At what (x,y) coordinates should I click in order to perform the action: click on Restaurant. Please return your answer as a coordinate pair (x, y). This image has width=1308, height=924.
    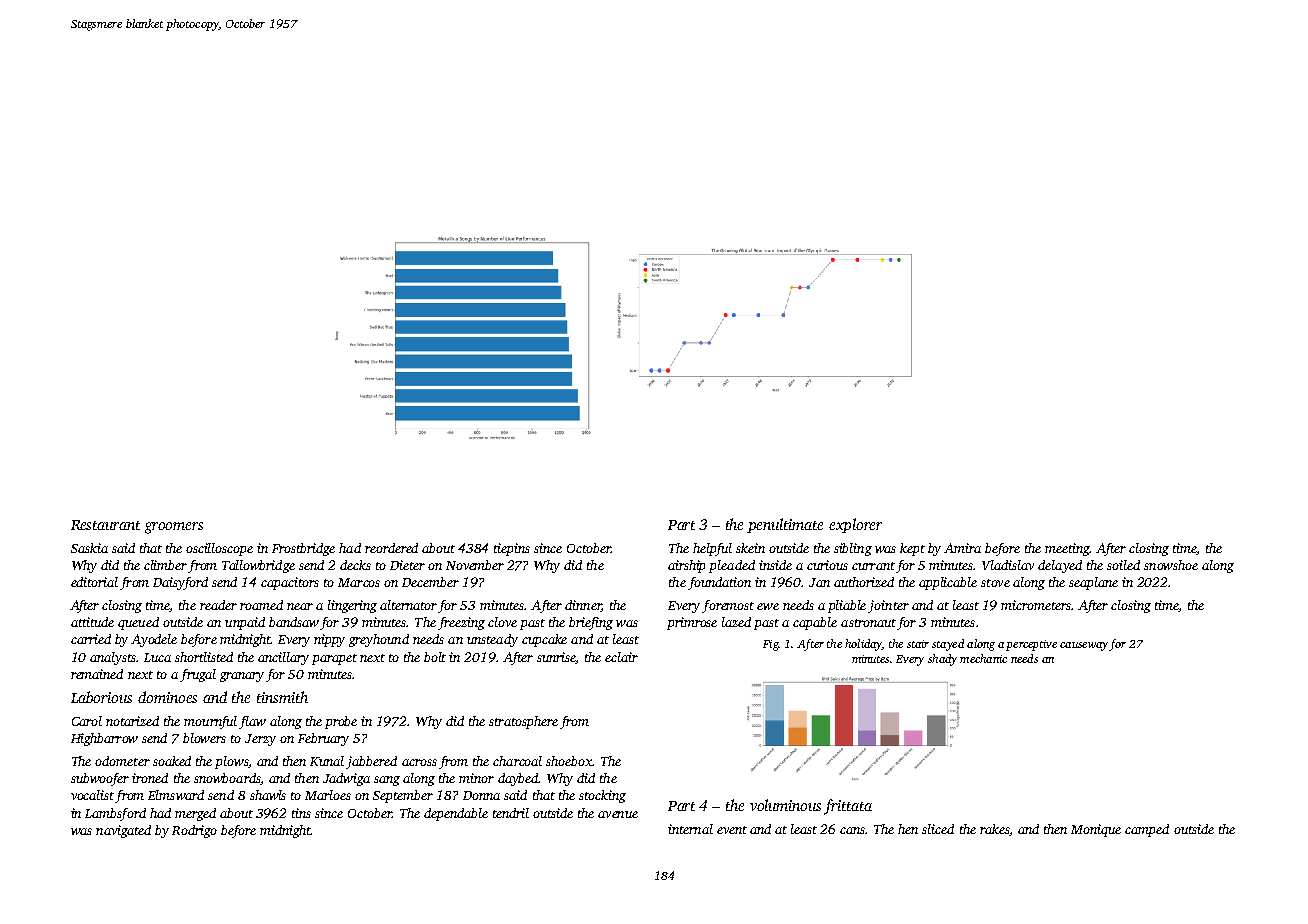
    Looking at the image, I should click on (105, 525).
